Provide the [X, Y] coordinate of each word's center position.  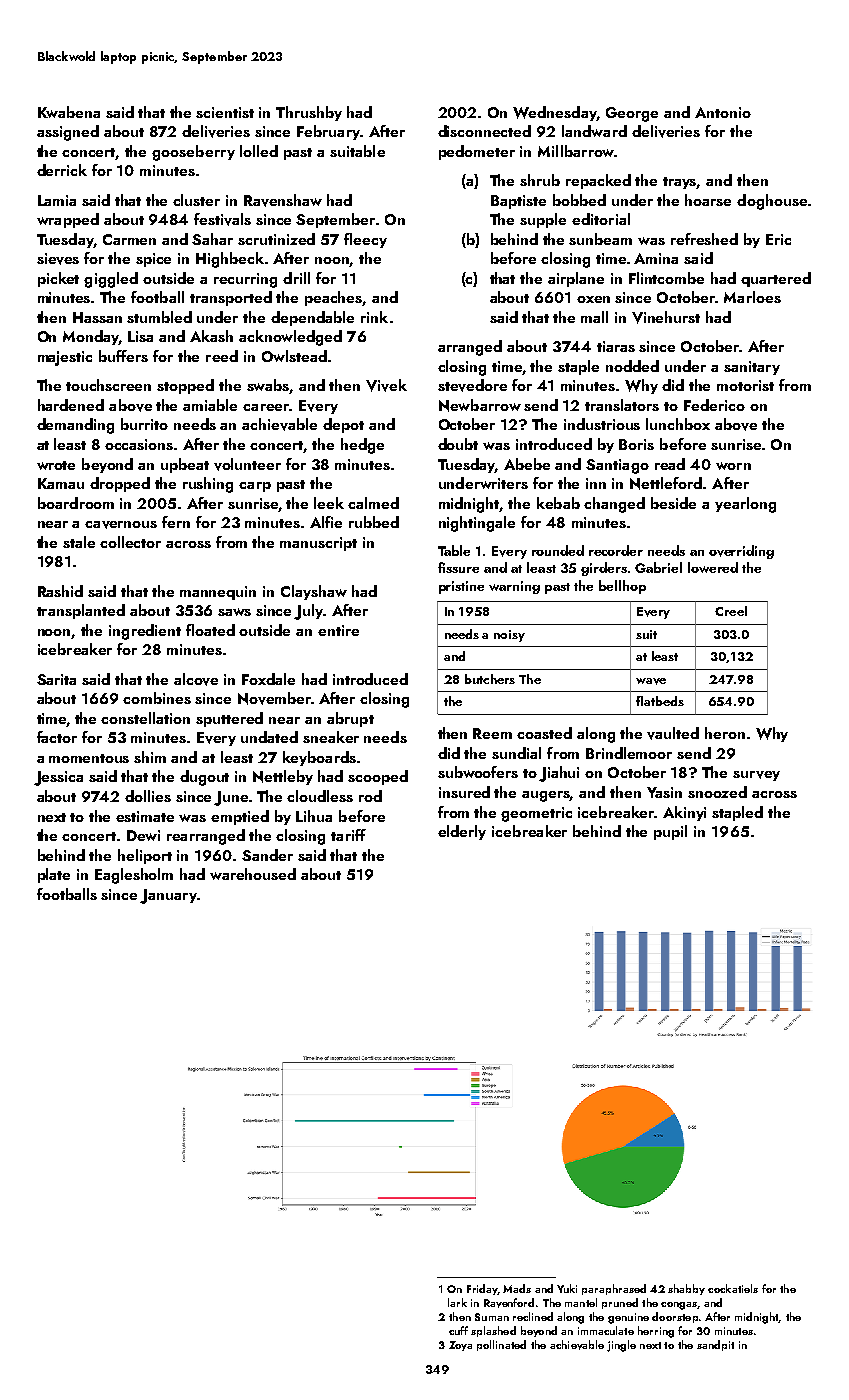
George [632, 114]
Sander [267, 855]
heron [725, 733]
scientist [225, 112]
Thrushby [309, 113]
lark [457, 1302]
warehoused [253, 874]
